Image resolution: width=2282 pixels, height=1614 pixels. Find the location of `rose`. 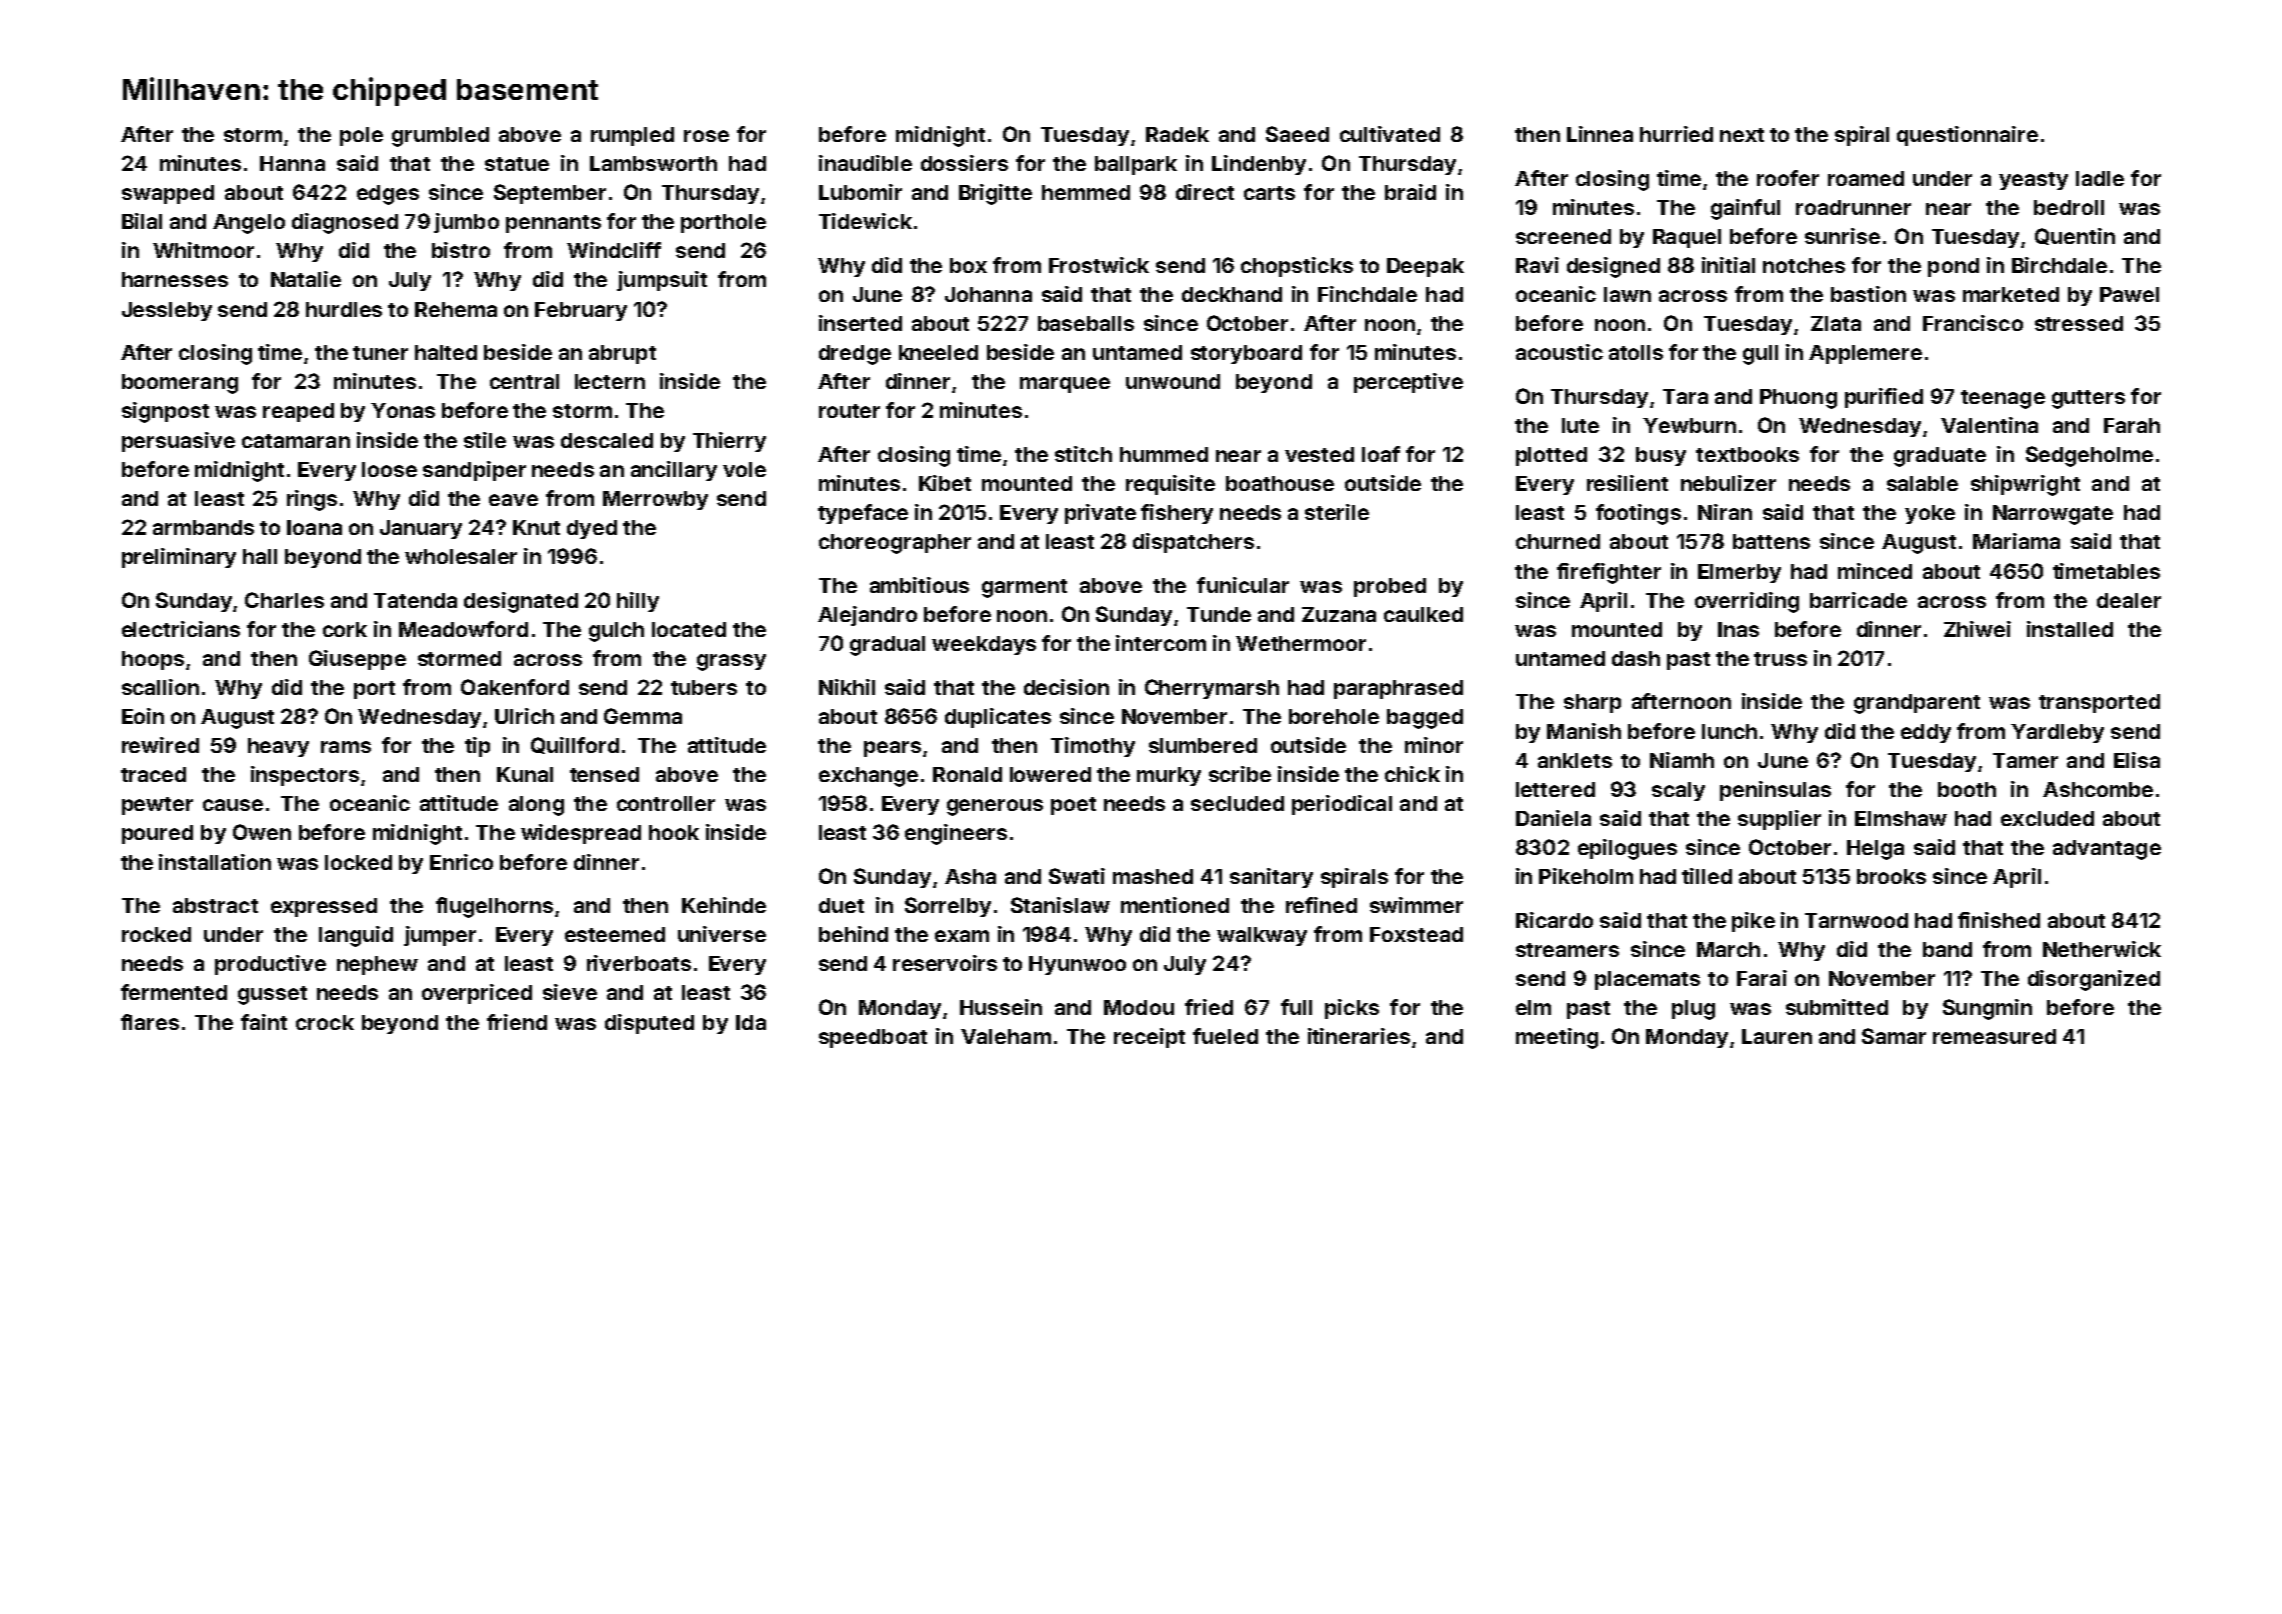

rose is located at coordinates (706, 136).
